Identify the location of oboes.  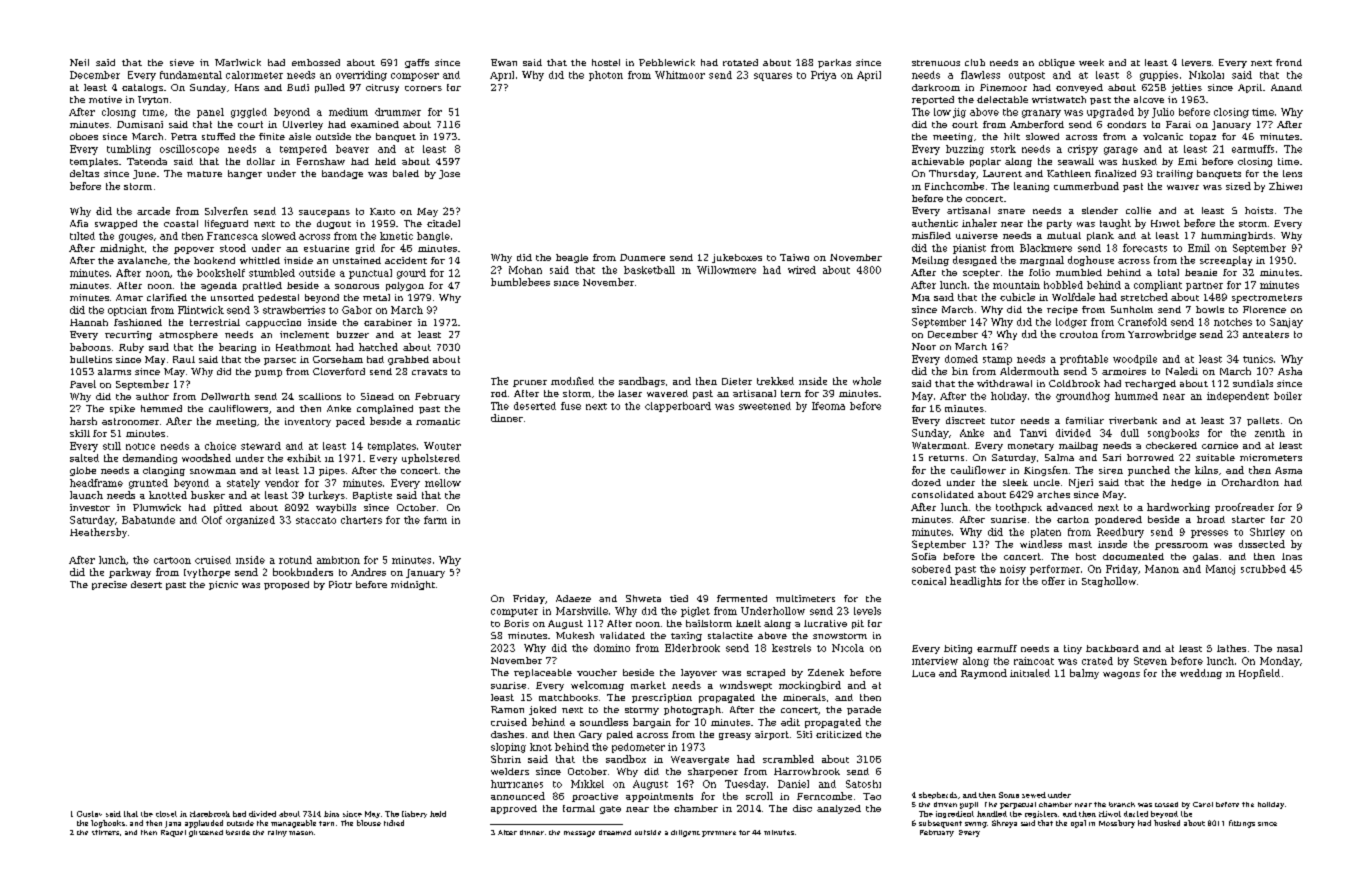
(84, 136).
